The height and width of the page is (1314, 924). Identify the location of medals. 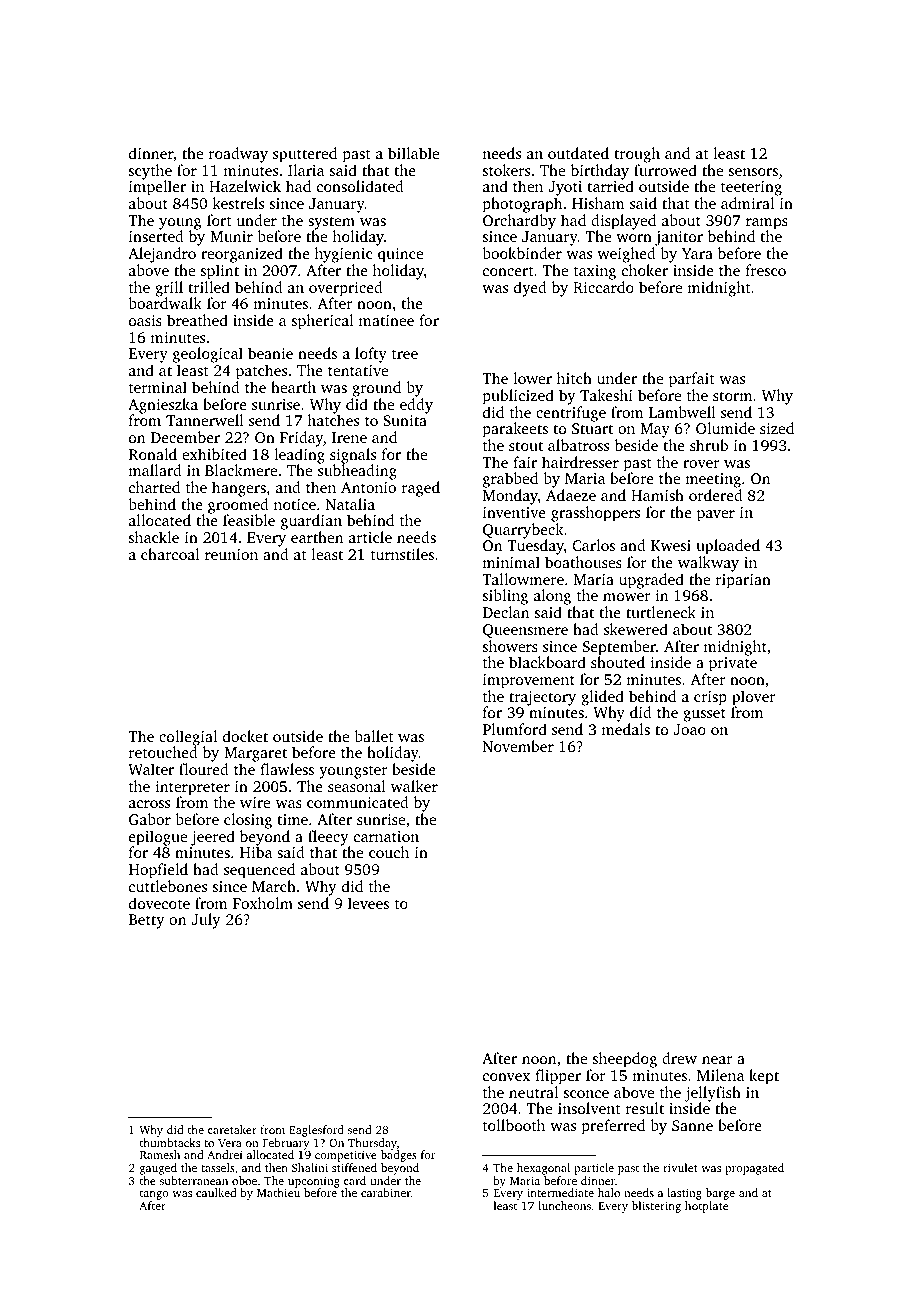
(626, 729).
